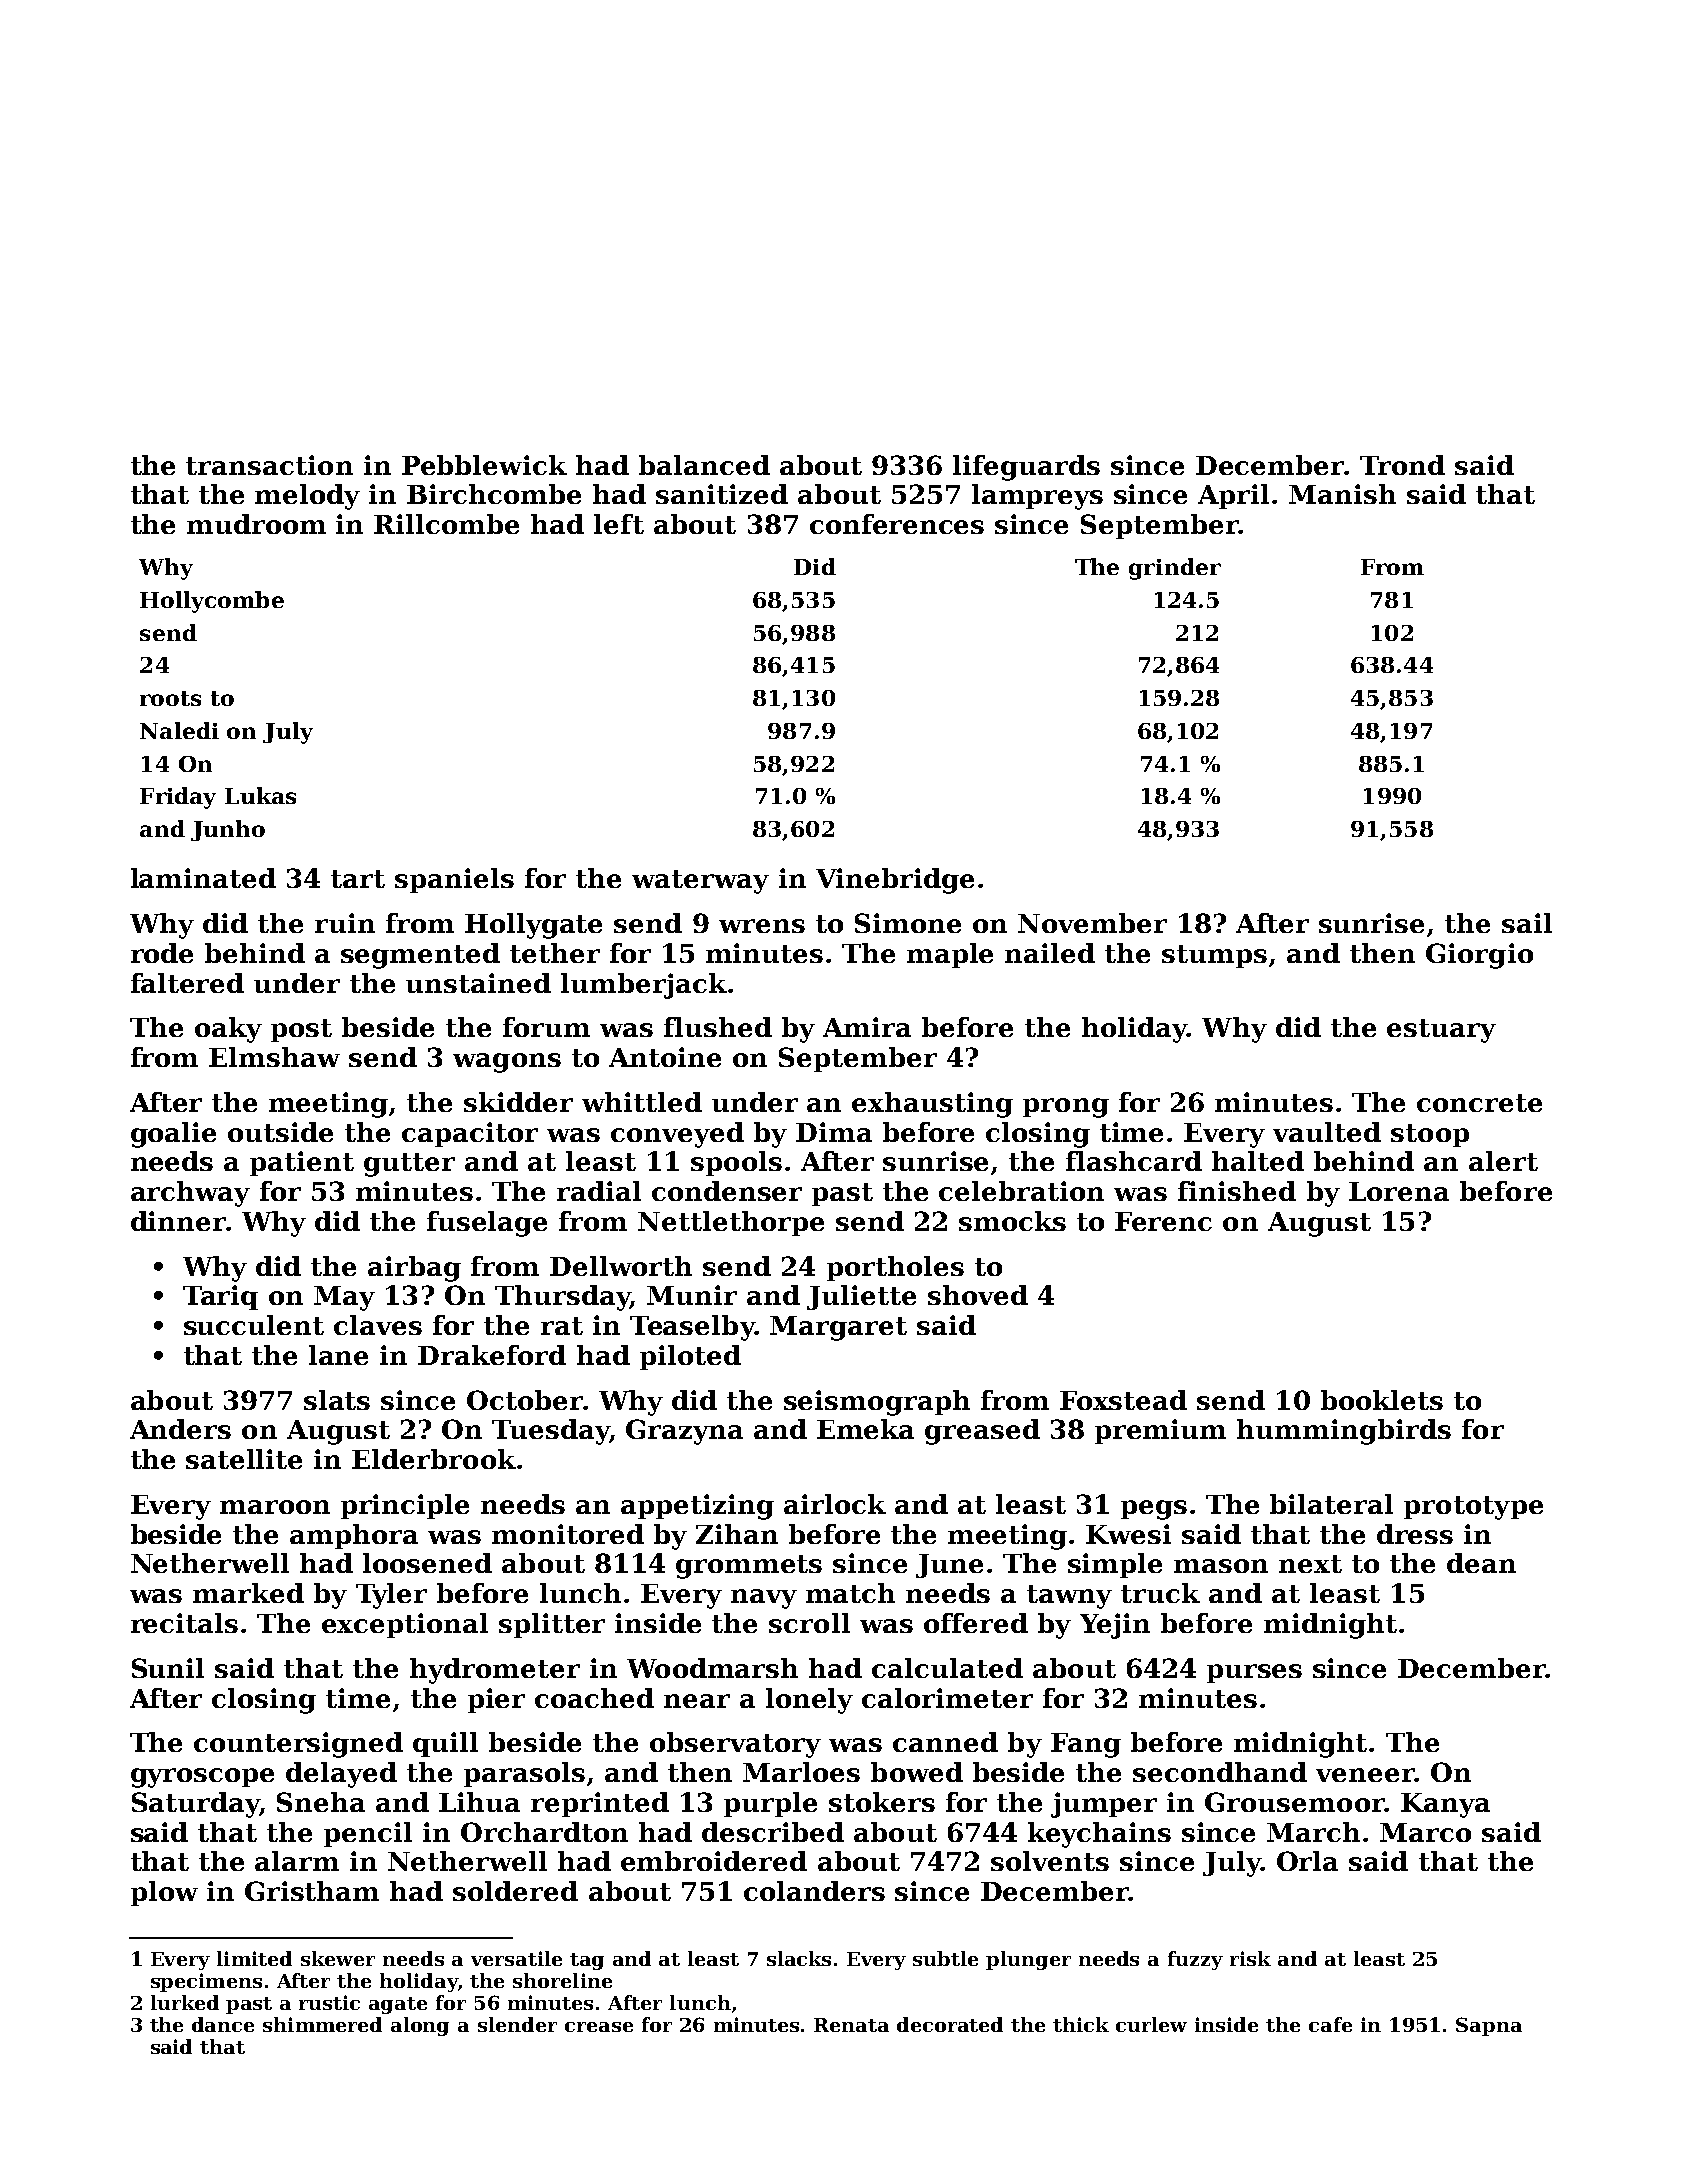  What do you see at coordinates (202, 1778) in the screenshot?
I see `gyroscope` at bounding box center [202, 1778].
